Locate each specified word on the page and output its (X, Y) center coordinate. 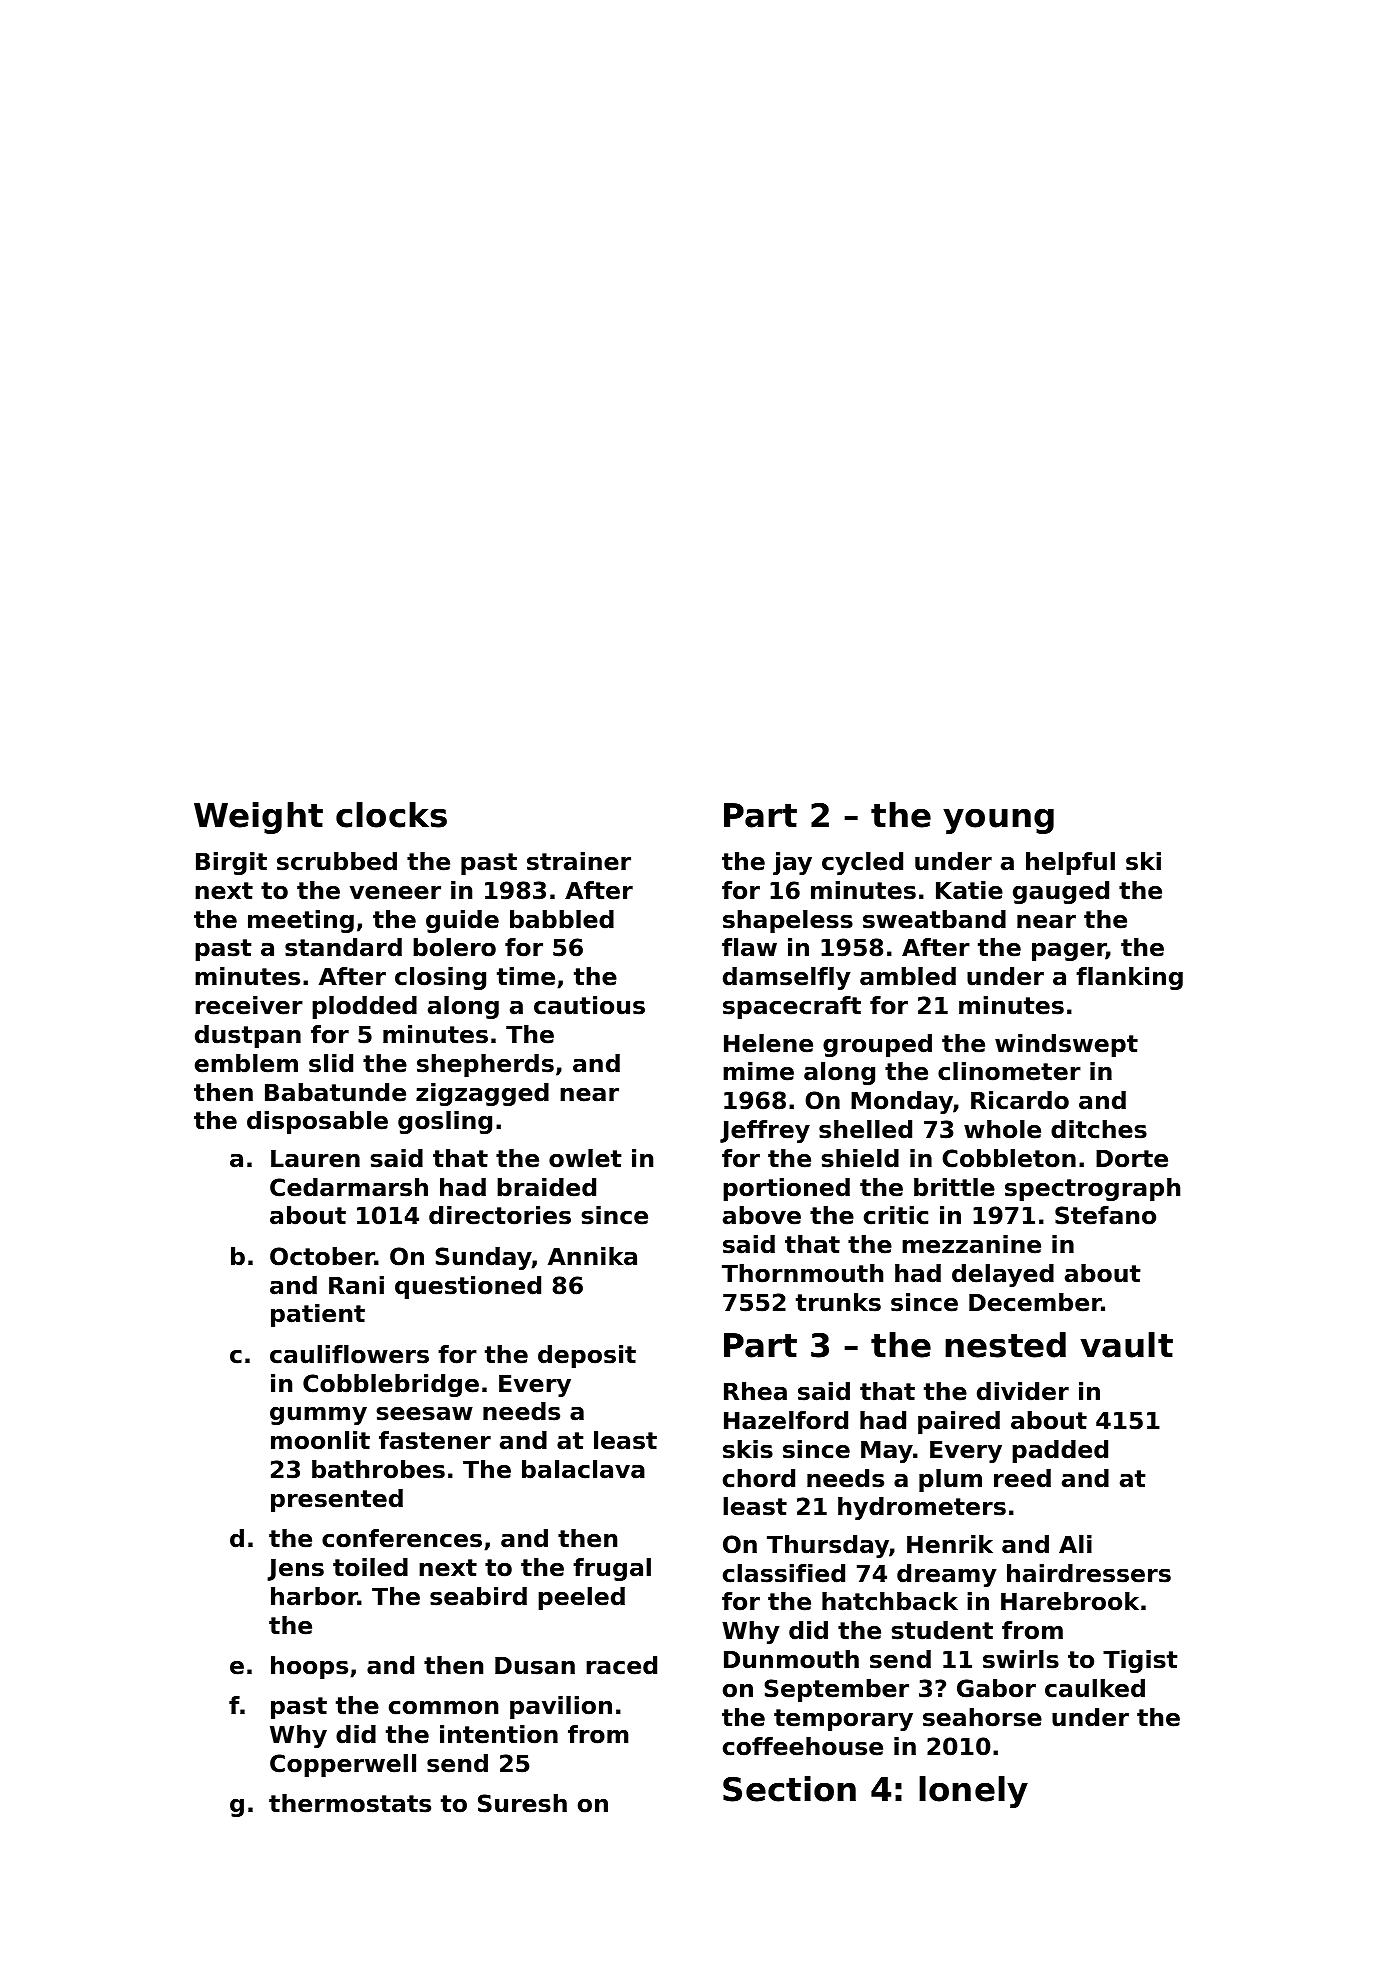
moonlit (320, 1440)
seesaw (425, 1414)
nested (1005, 1345)
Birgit (231, 863)
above (762, 1215)
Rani (356, 1285)
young (998, 821)
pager (1069, 952)
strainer (579, 861)
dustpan (248, 1036)
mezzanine (971, 1244)
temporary (843, 1720)
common (443, 1708)
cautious (589, 1005)
